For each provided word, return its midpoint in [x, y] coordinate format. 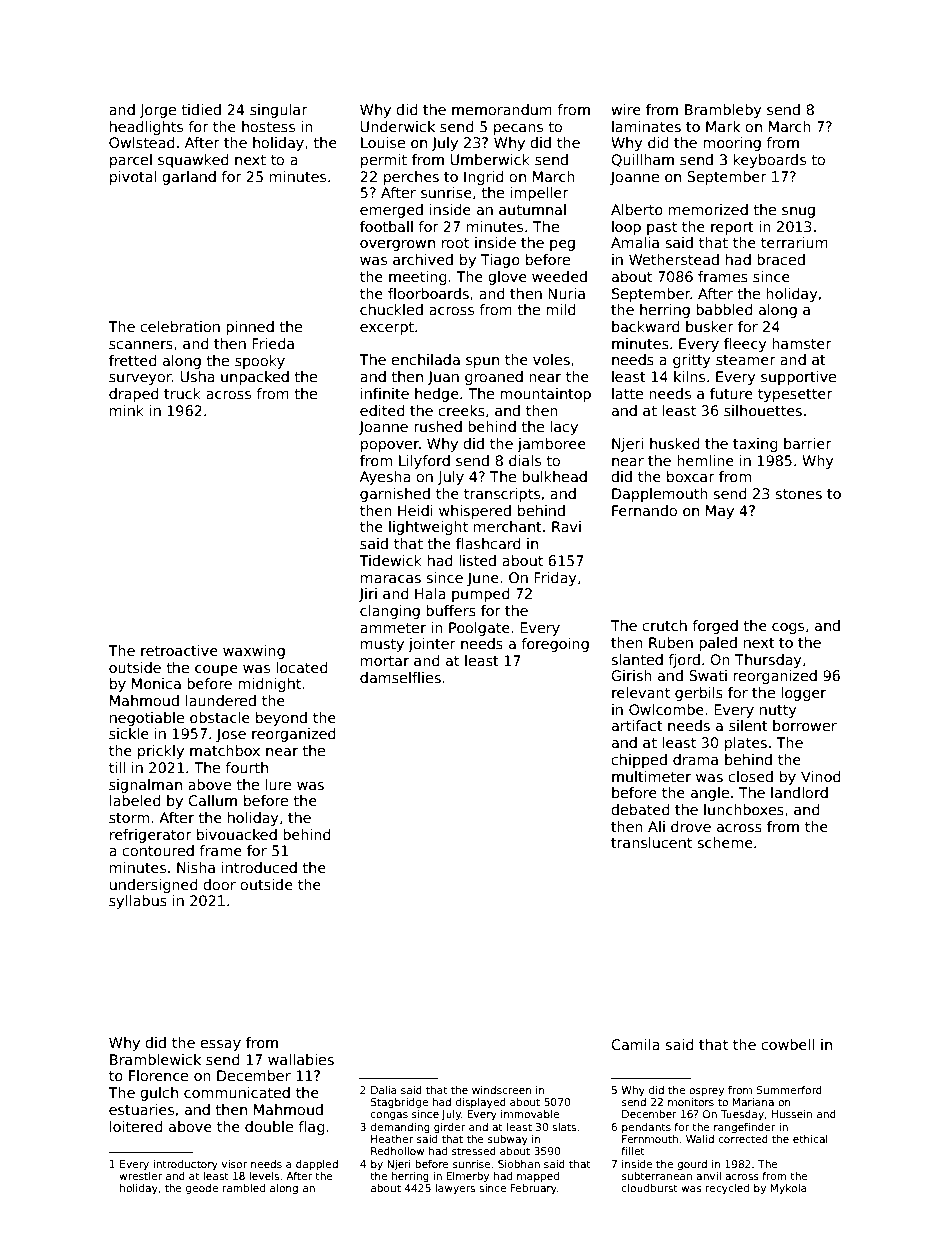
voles [551, 359]
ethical [810, 1139]
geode [202, 1189]
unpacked [255, 378]
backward [646, 326]
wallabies [301, 1059]
